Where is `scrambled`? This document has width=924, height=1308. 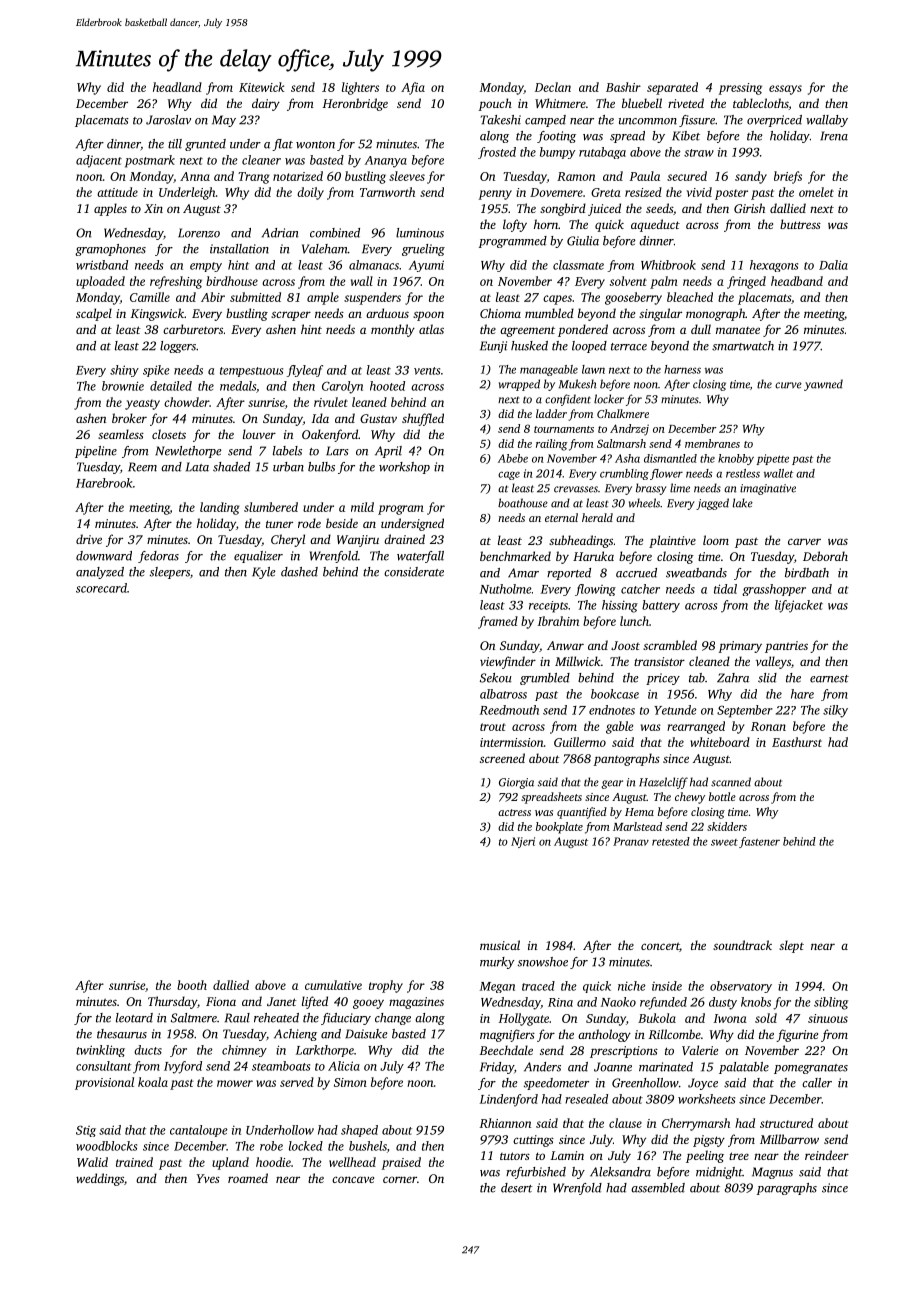 scrambled is located at coordinates (670, 645).
